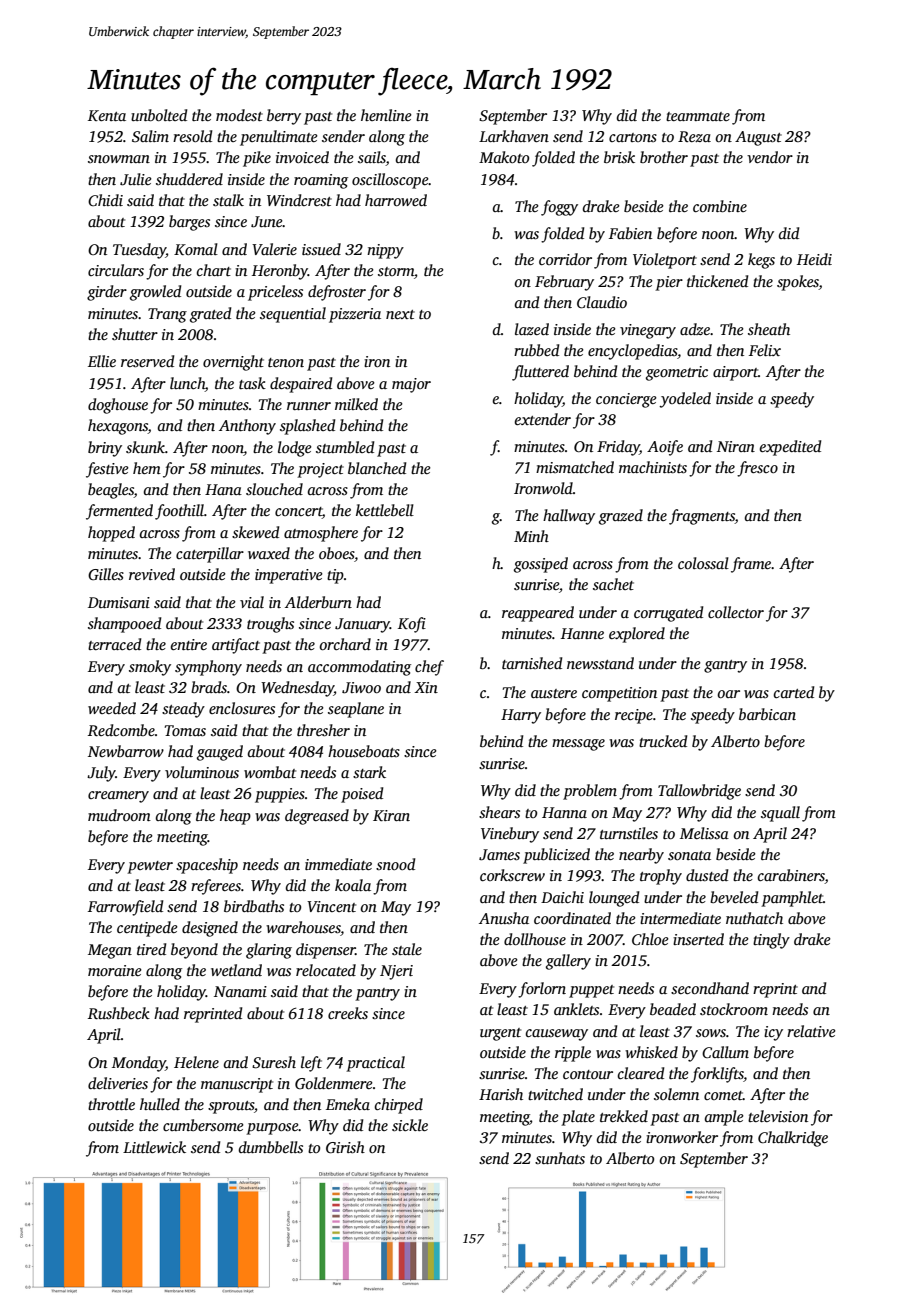 The image size is (924, 1314). Describe the element at coordinates (793, 1139) in the screenshot. I see `Chalkridge` at that location.
